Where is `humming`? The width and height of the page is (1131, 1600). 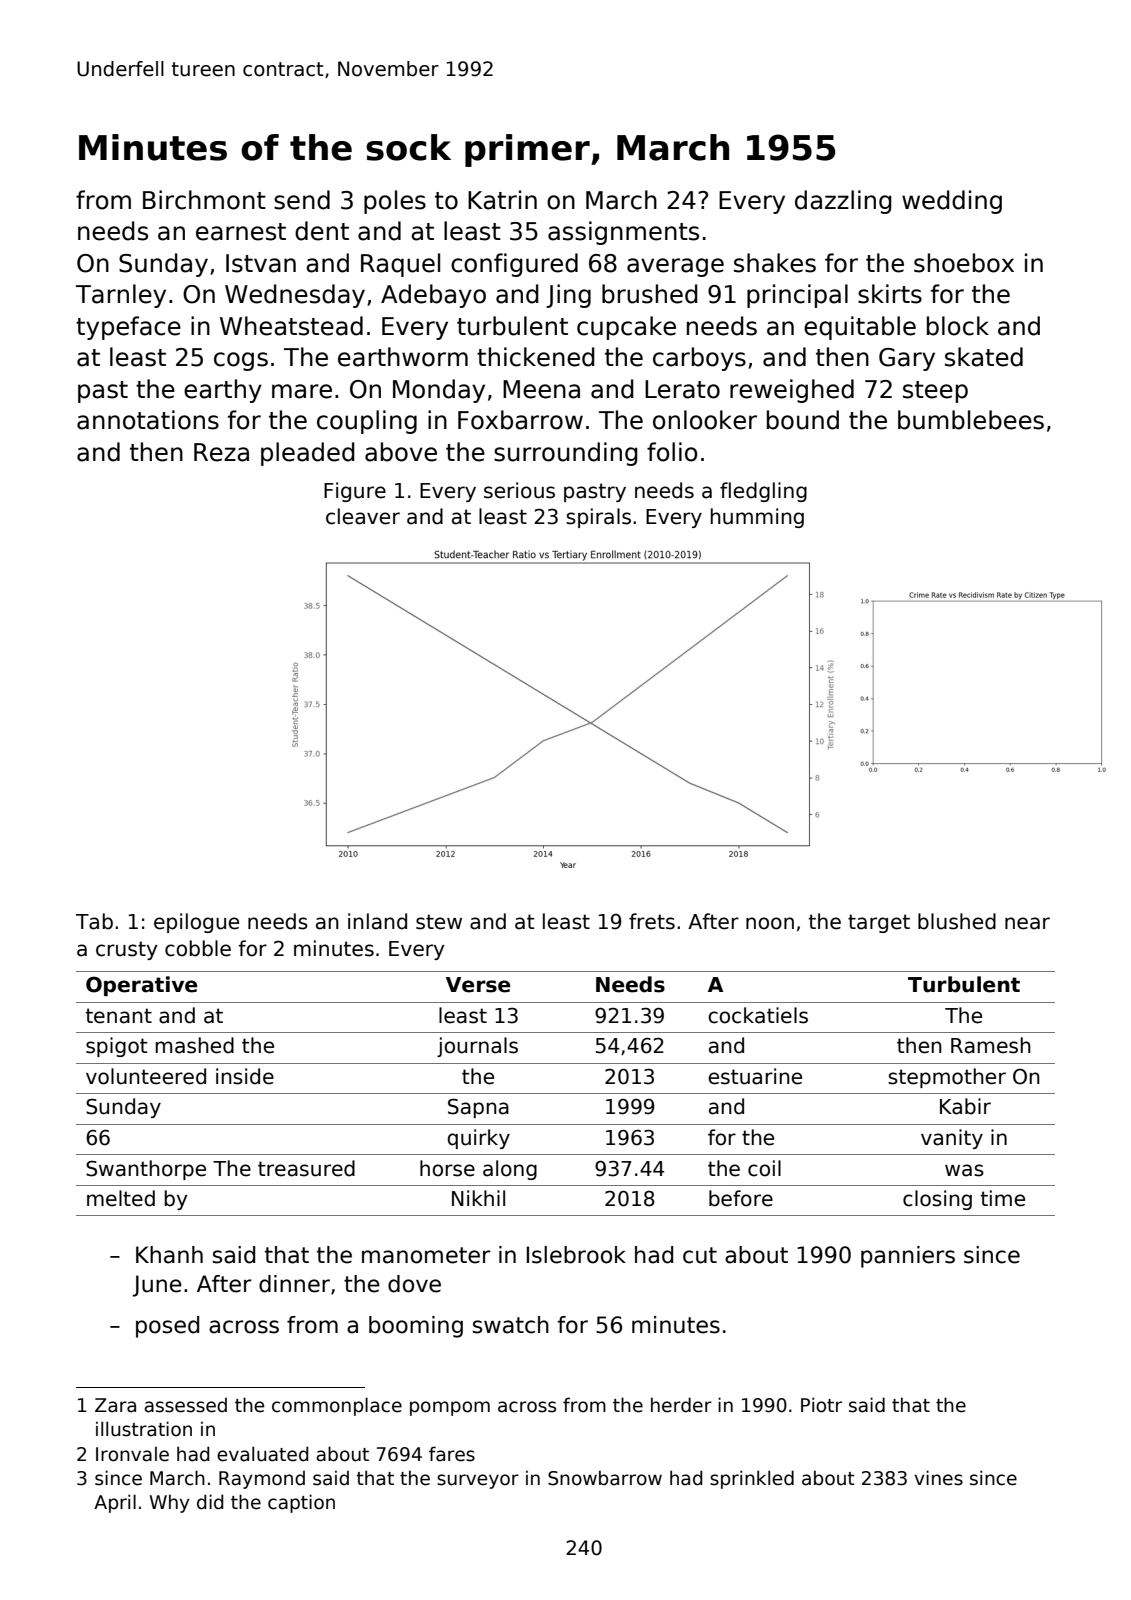 humming is located at coordinates (757, 518).
